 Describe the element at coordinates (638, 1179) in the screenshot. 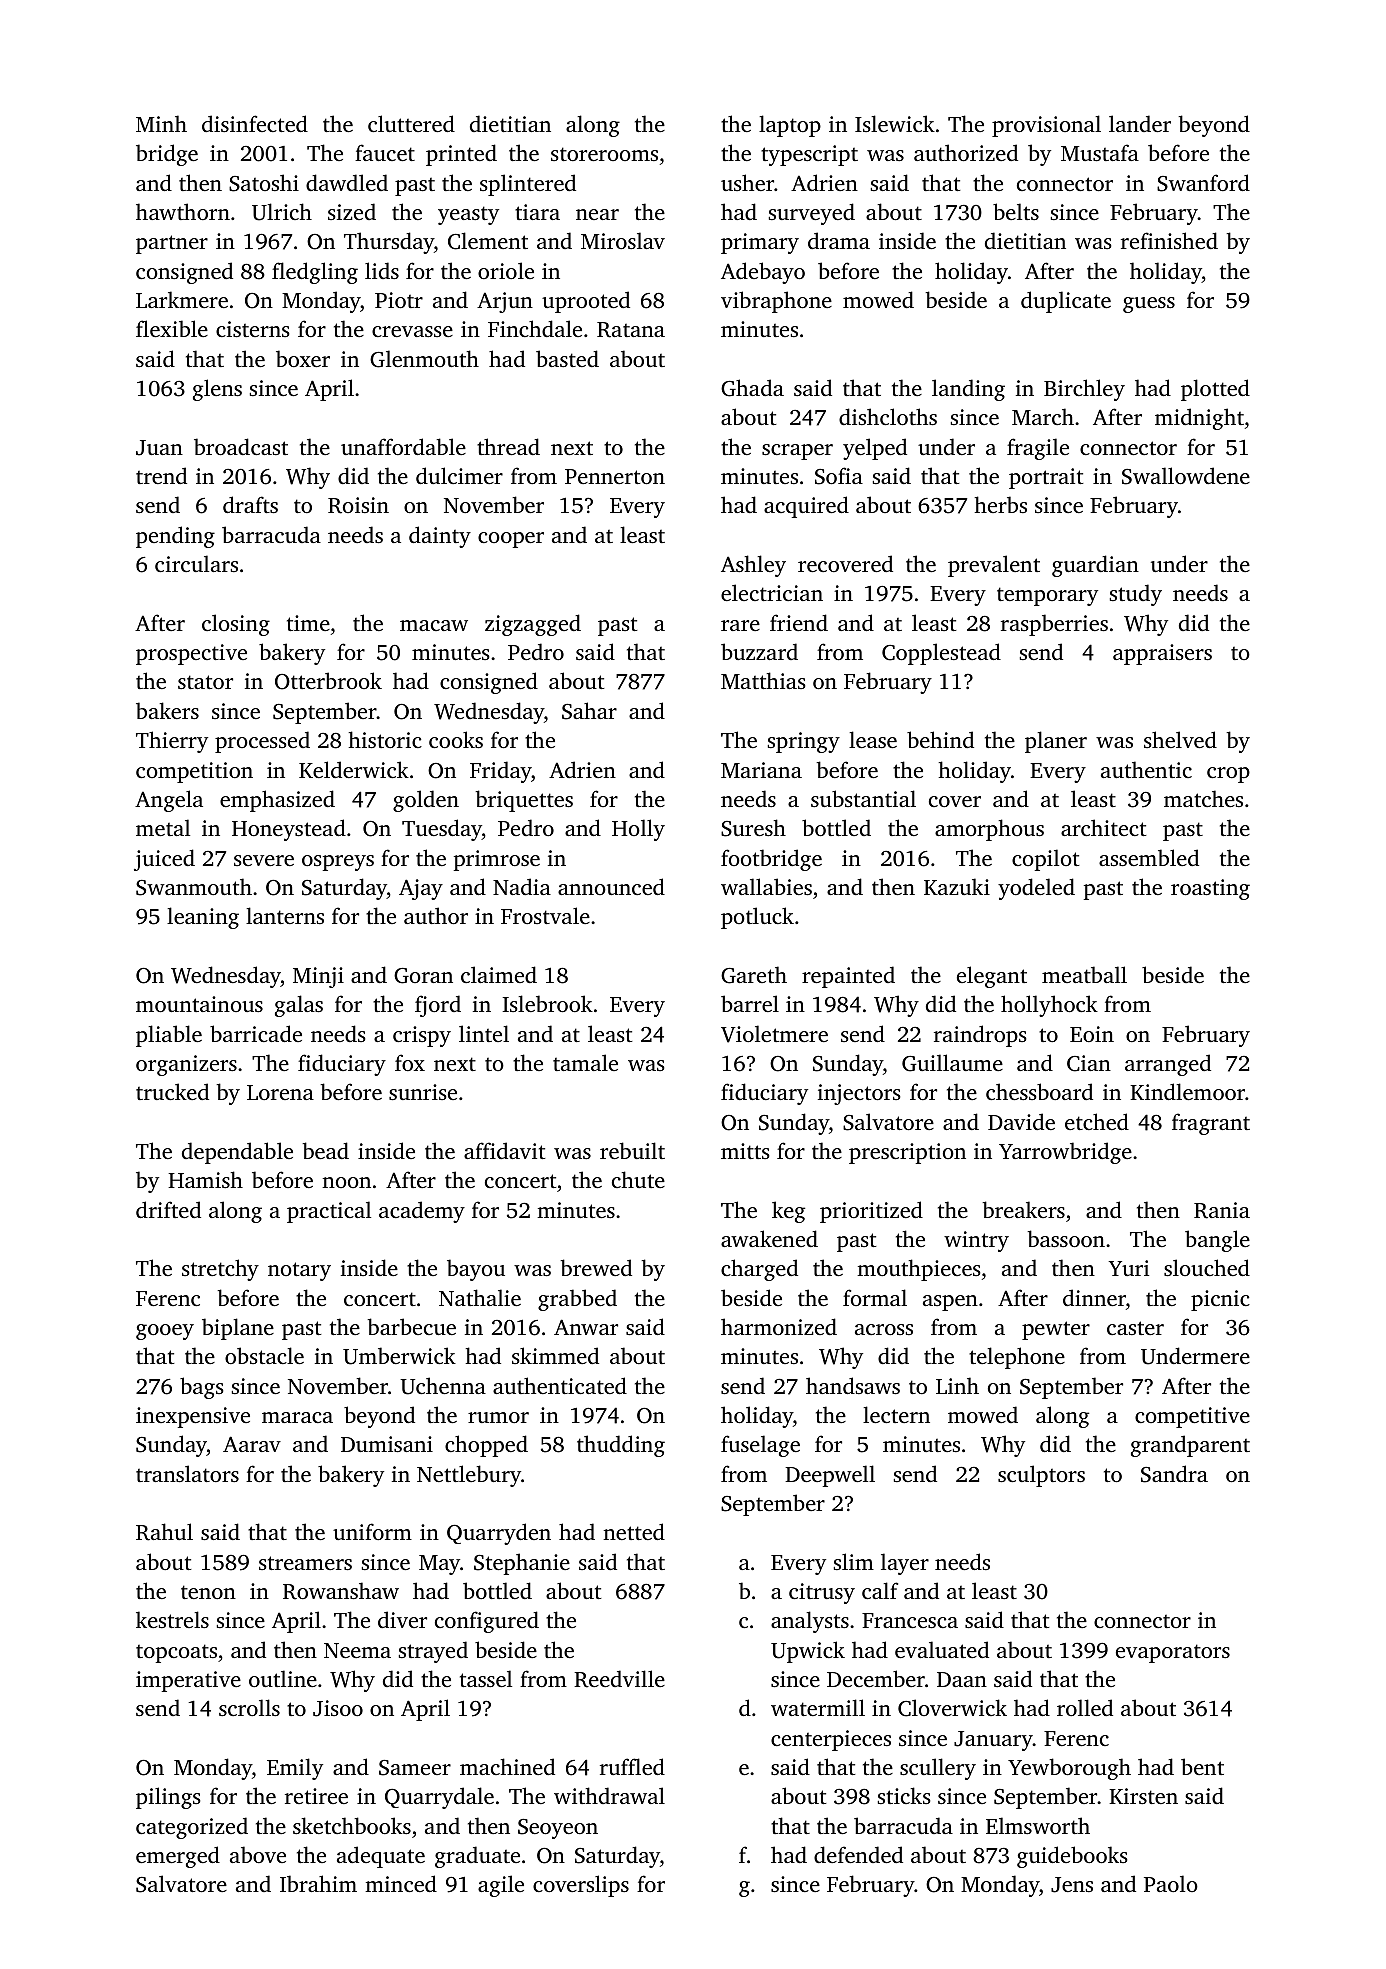

I see `chute` at that location.
